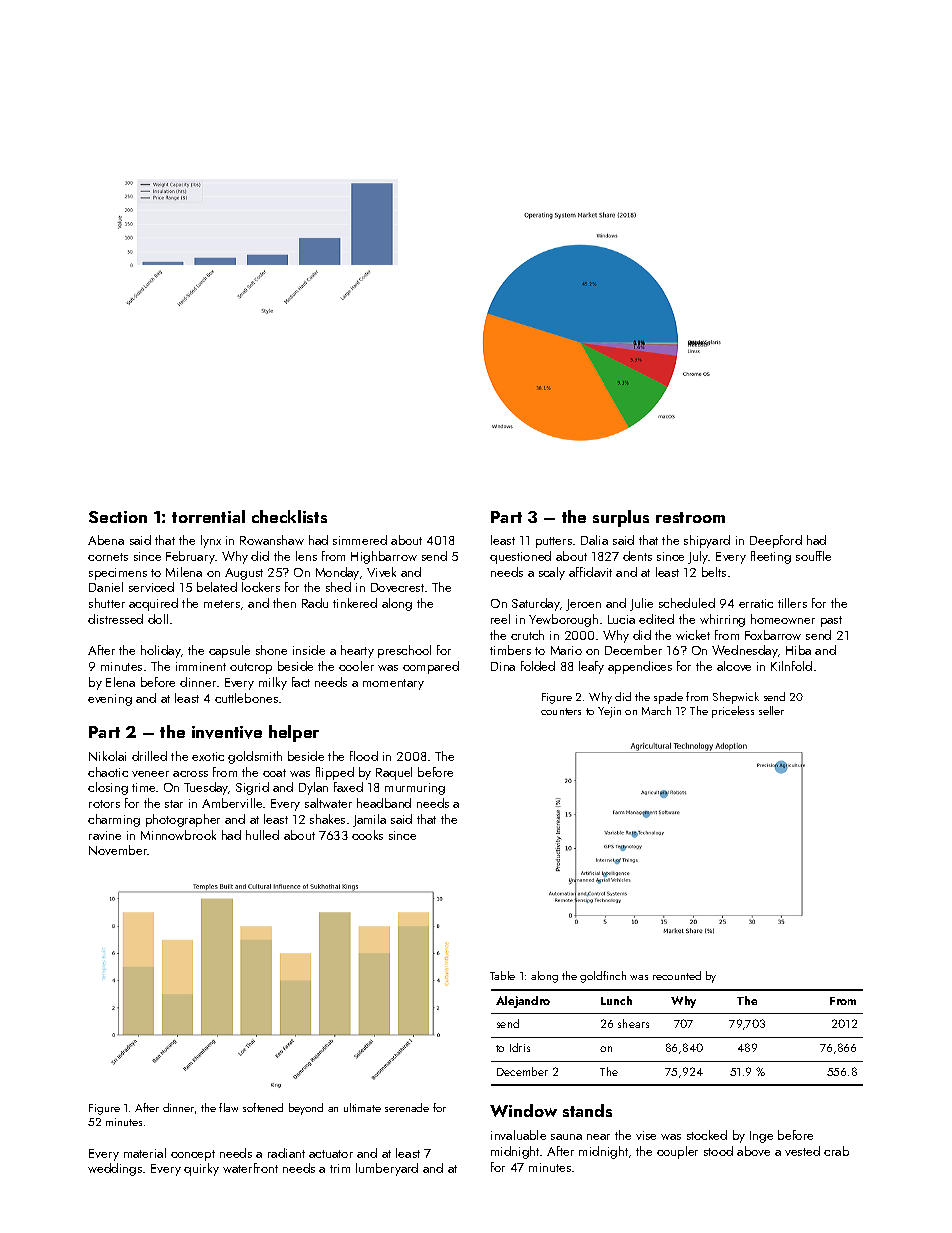 The width and height of the screenshot is (952, 1233). I want to click on goldfinch, so click(603, 977).
